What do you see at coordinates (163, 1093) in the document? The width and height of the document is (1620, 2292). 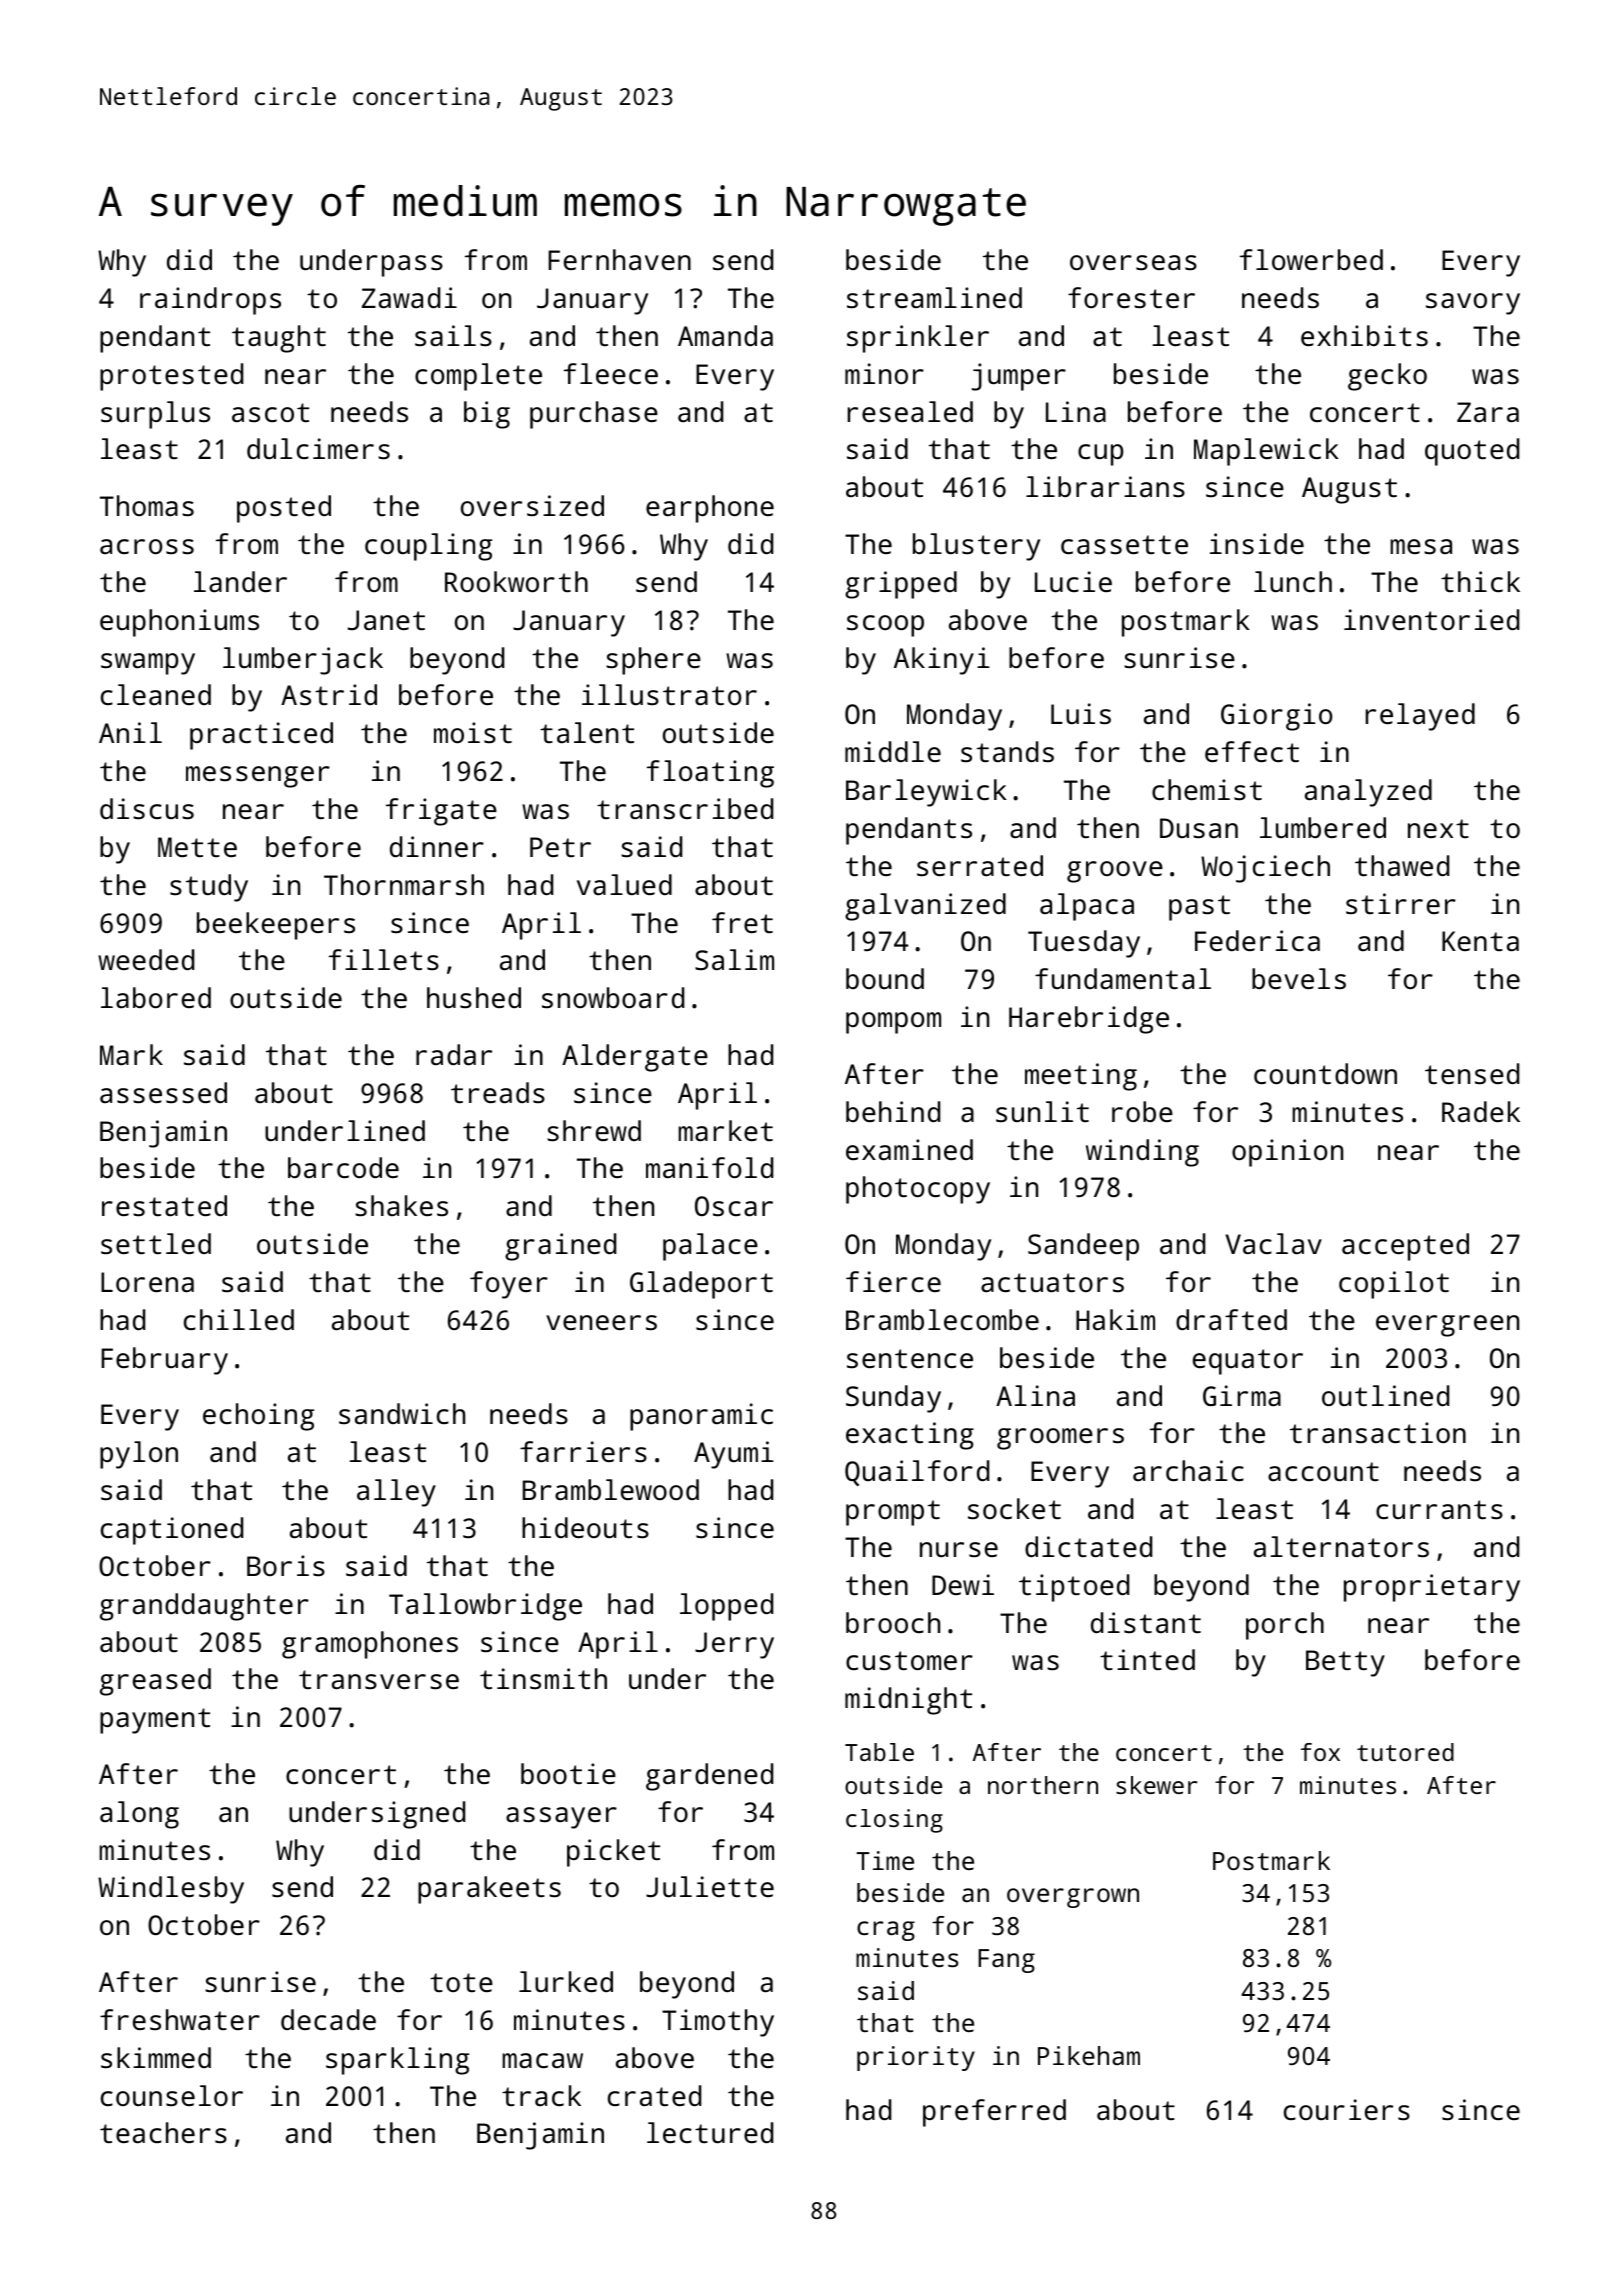 I see `assessed` at bounding box center [163, 1093].
